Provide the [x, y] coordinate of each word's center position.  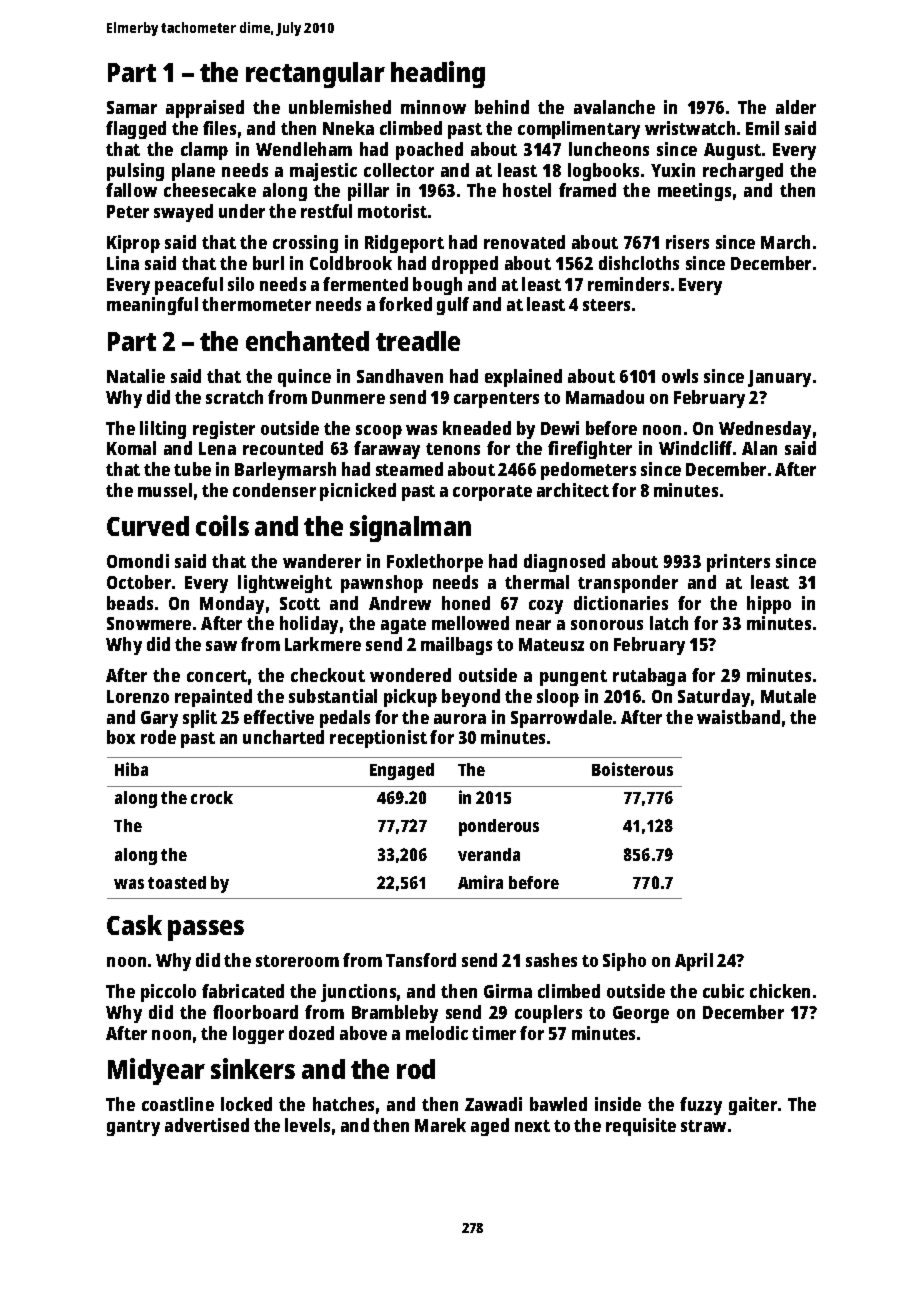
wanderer [322, 561]
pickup [410, 698]
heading [438, 74]
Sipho [624, 962]
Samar [132, 107]
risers [687, 242]
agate [403, 626]
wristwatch [690, 128]
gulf [453, 306]
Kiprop [133, 244]
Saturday [714, 698]
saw [221, 646]
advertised [207, 1125]
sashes [551, 960]
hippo [769, 605]
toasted [177, 882]
